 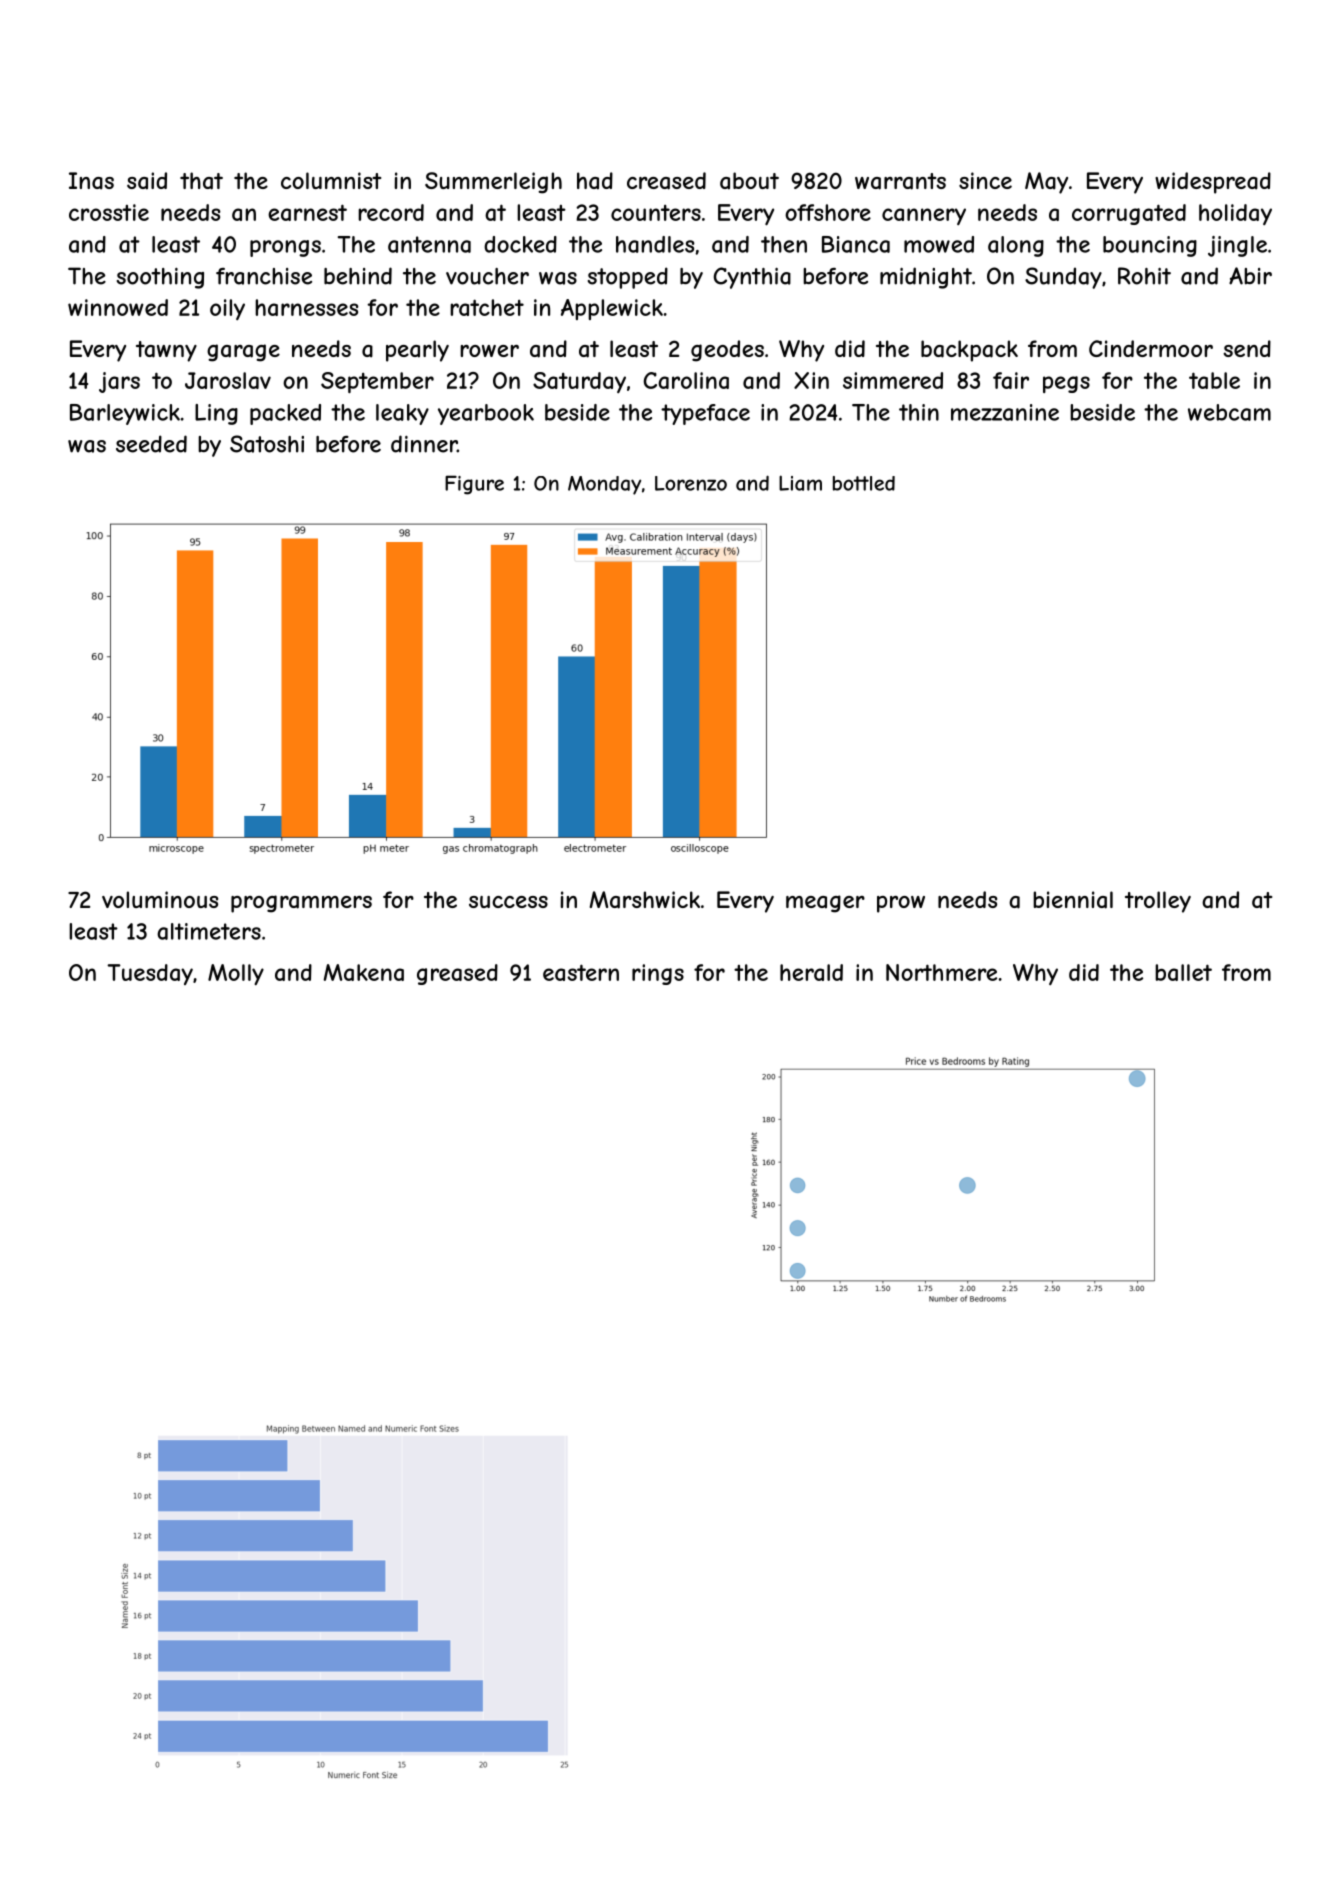 What do you see at coordinates (800, 483) in the screenshot?
I see `Liam` at bounding box center [800, 483].
